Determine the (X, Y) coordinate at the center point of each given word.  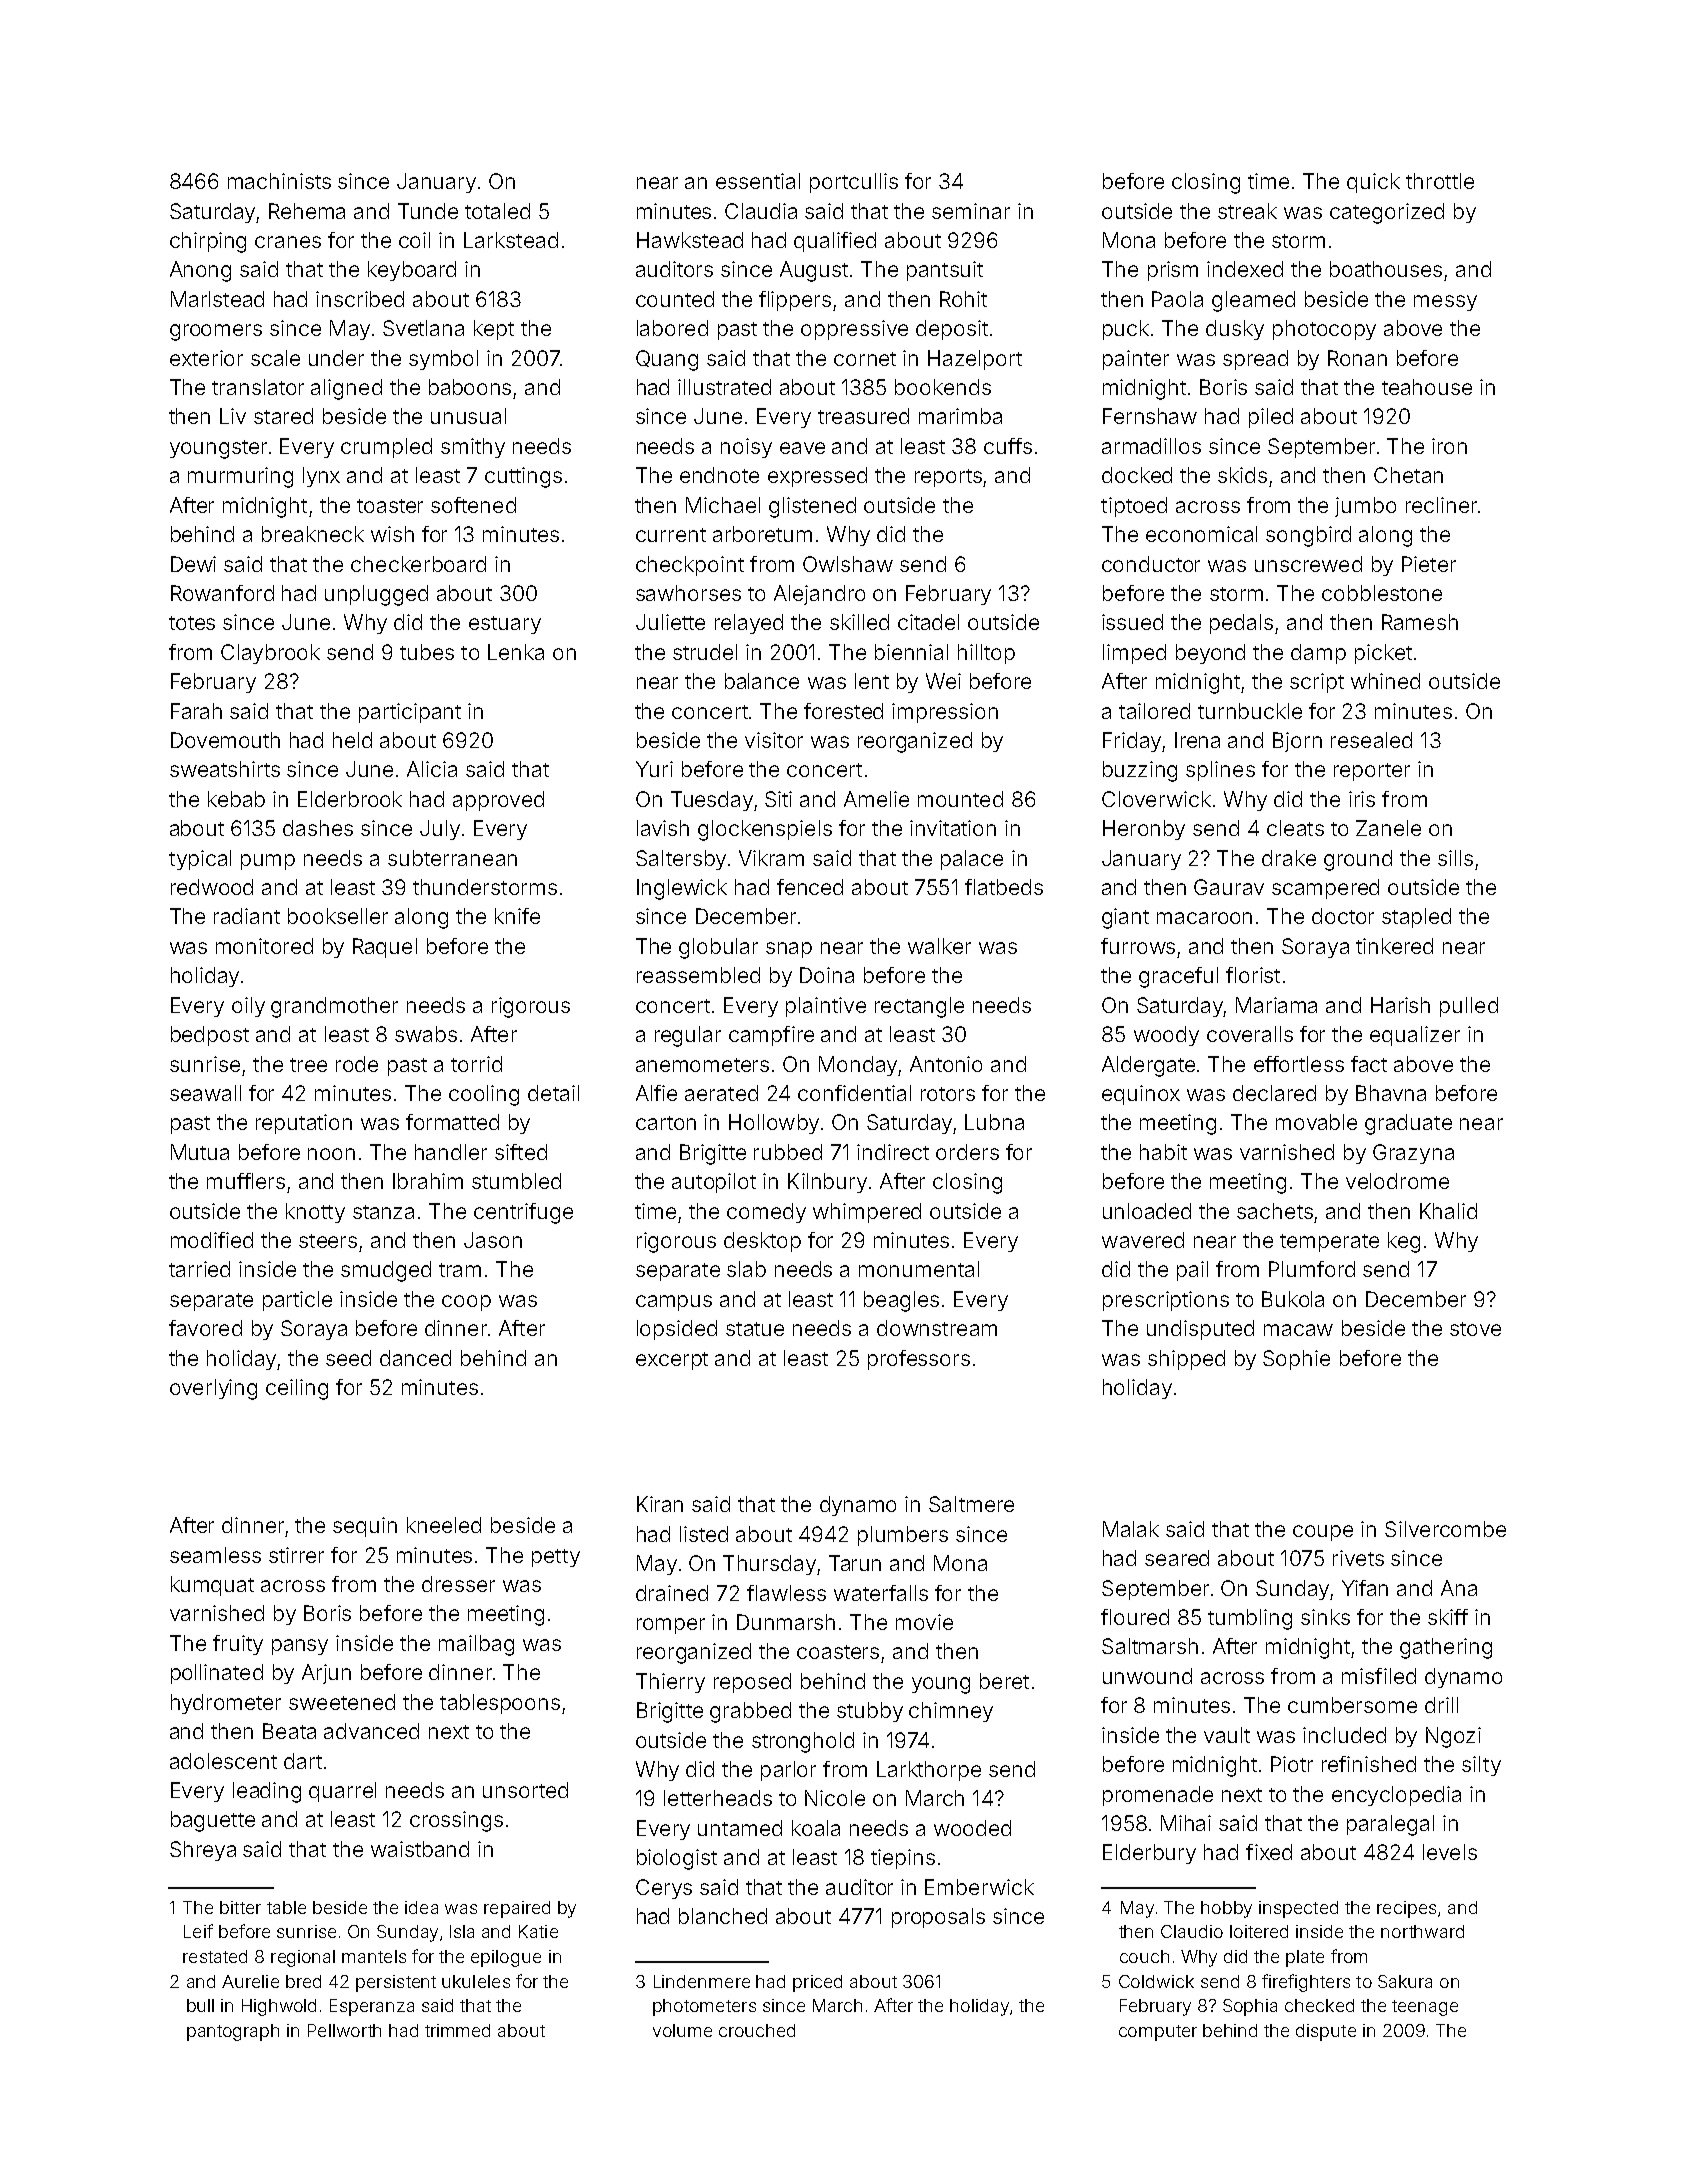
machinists (279, 181)
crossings (456, 1821)
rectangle (919, 1007)
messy (1445, 303)
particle (297, 1301)
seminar (971, 211)
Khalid (1448, 1211)
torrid (476, 1064)
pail (1192, 1271)
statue (755, 1329)
